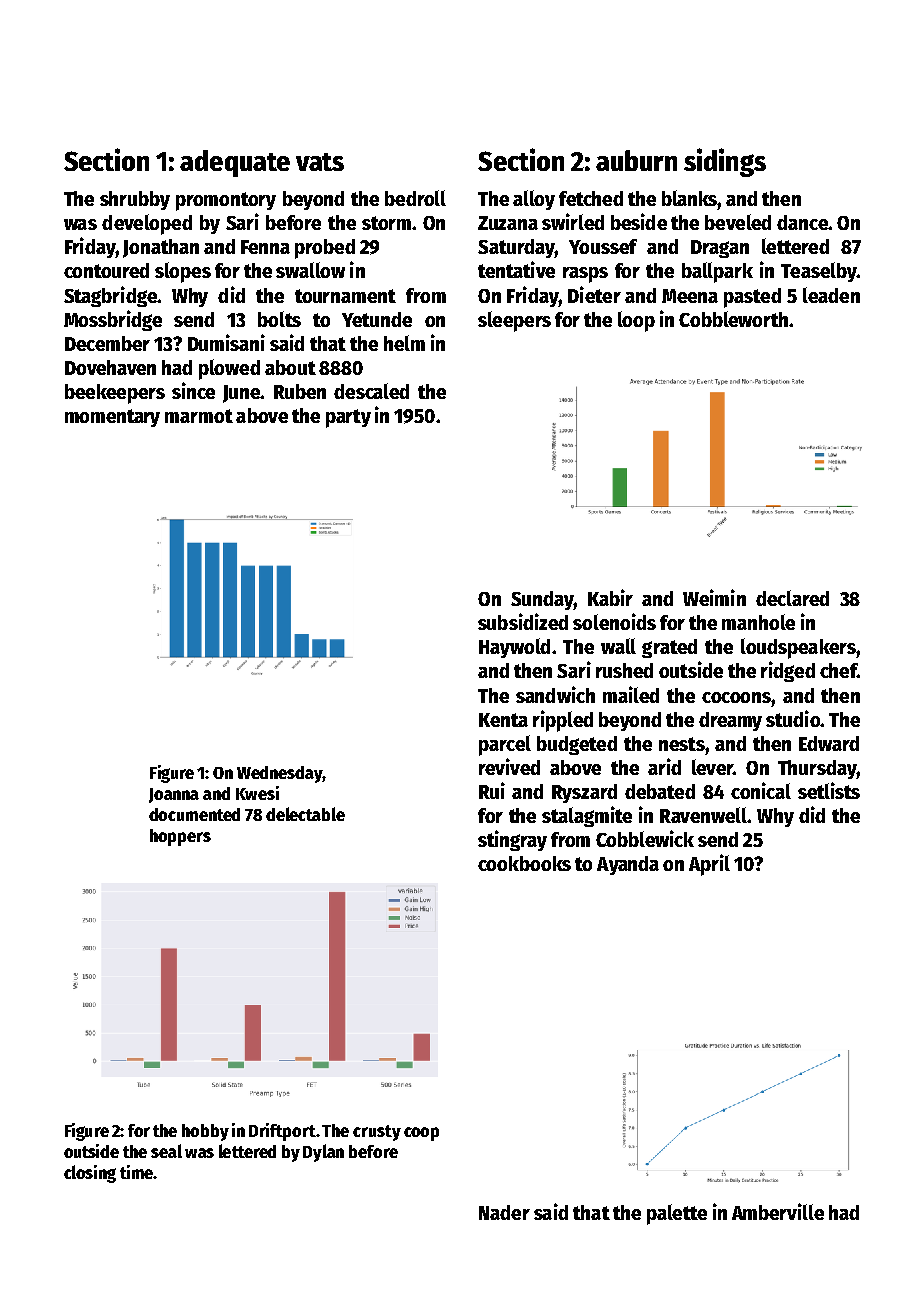 The width and height of the document is (924, 1314). I want to click on momentary, so click(112, 418).
